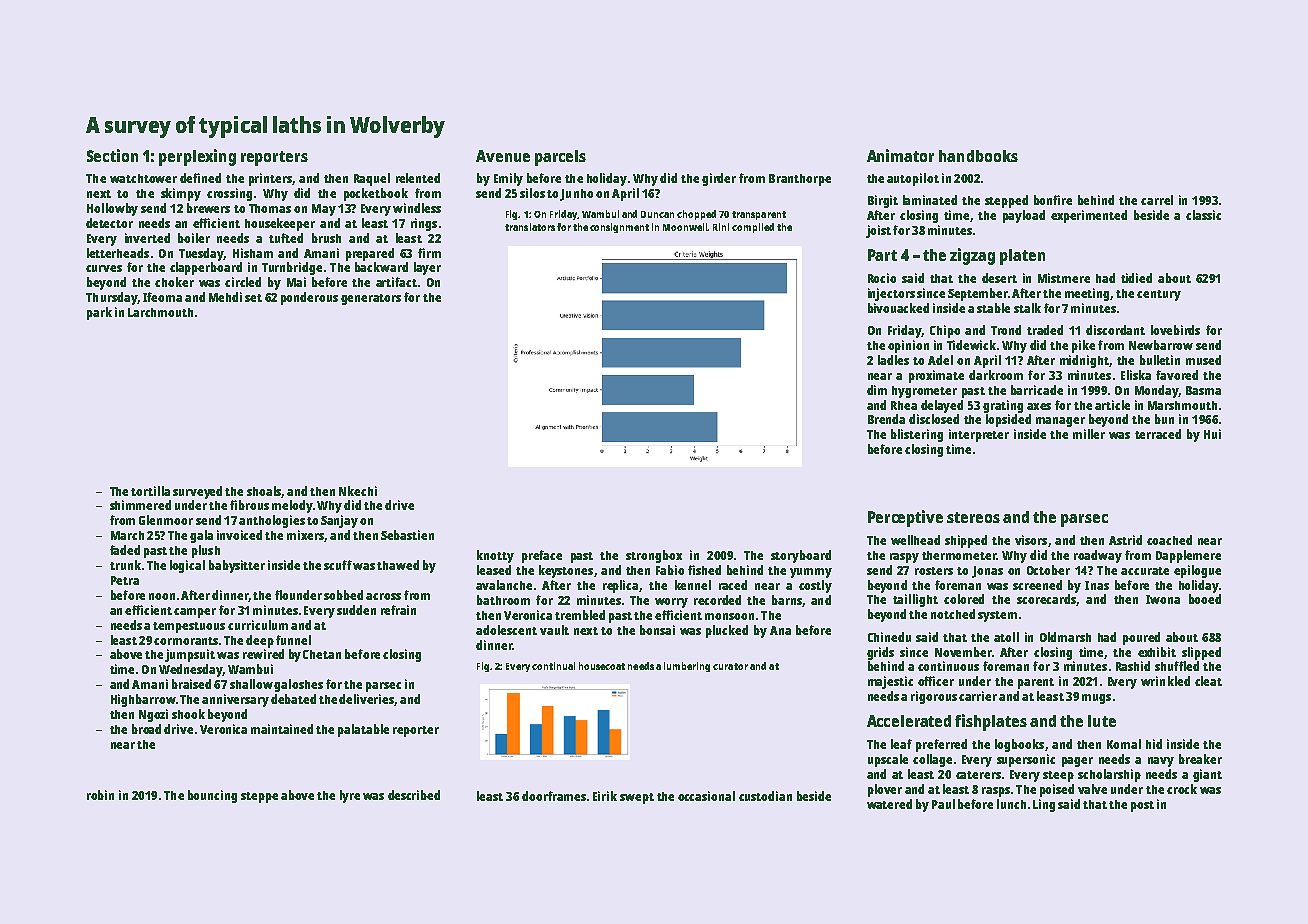  What do you see at coordinates (235, 700) in the page?
I see `anniversary` at bounding box center [235, 700].
